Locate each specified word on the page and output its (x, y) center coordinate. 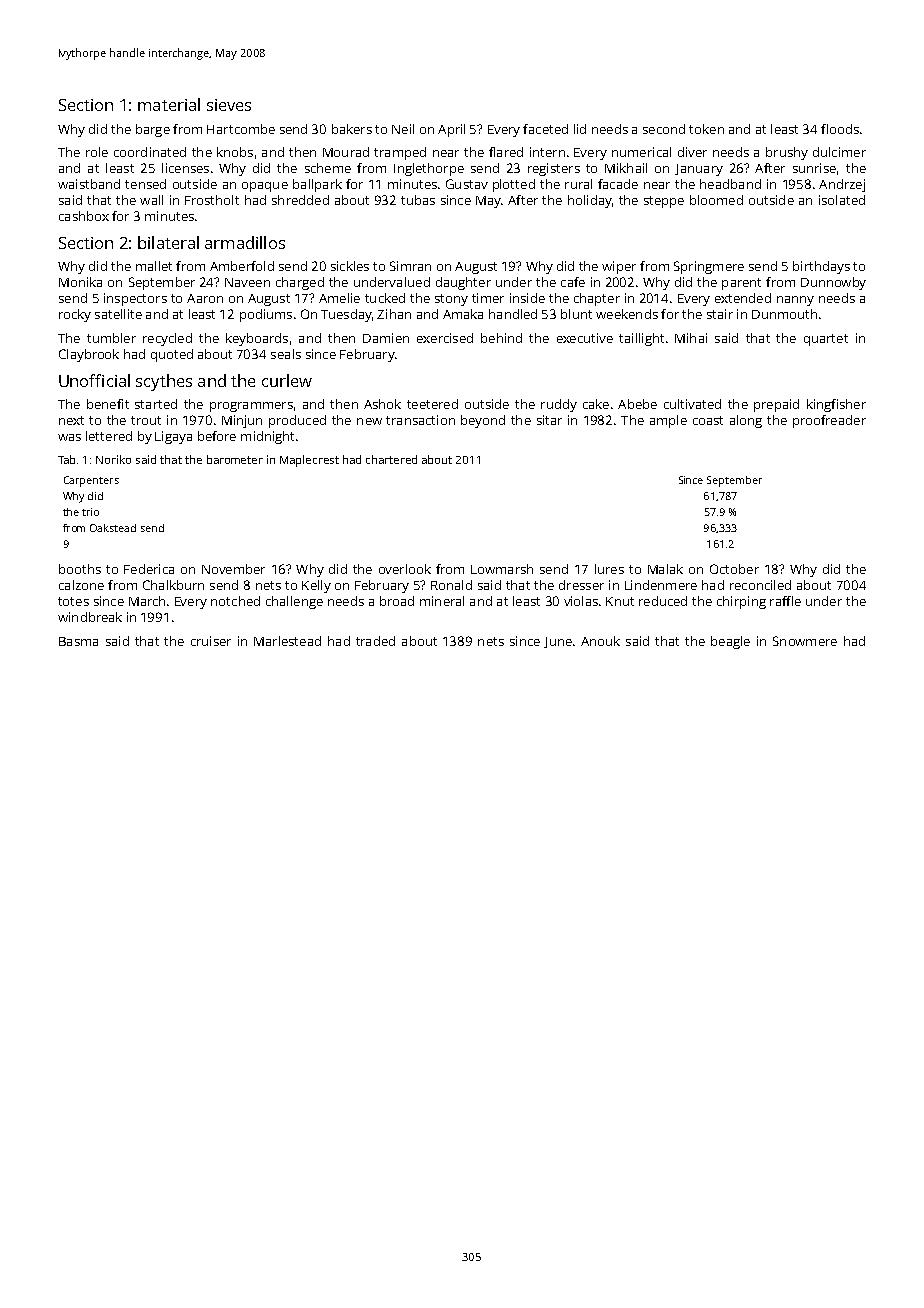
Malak (665, 569)
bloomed (716, 200)
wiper (619, 267)
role (97, 152)
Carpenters (91, 481)
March (147, 601)
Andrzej (842, 185)
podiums (266, 315)
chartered (391, 459)
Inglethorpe (429, 169)
